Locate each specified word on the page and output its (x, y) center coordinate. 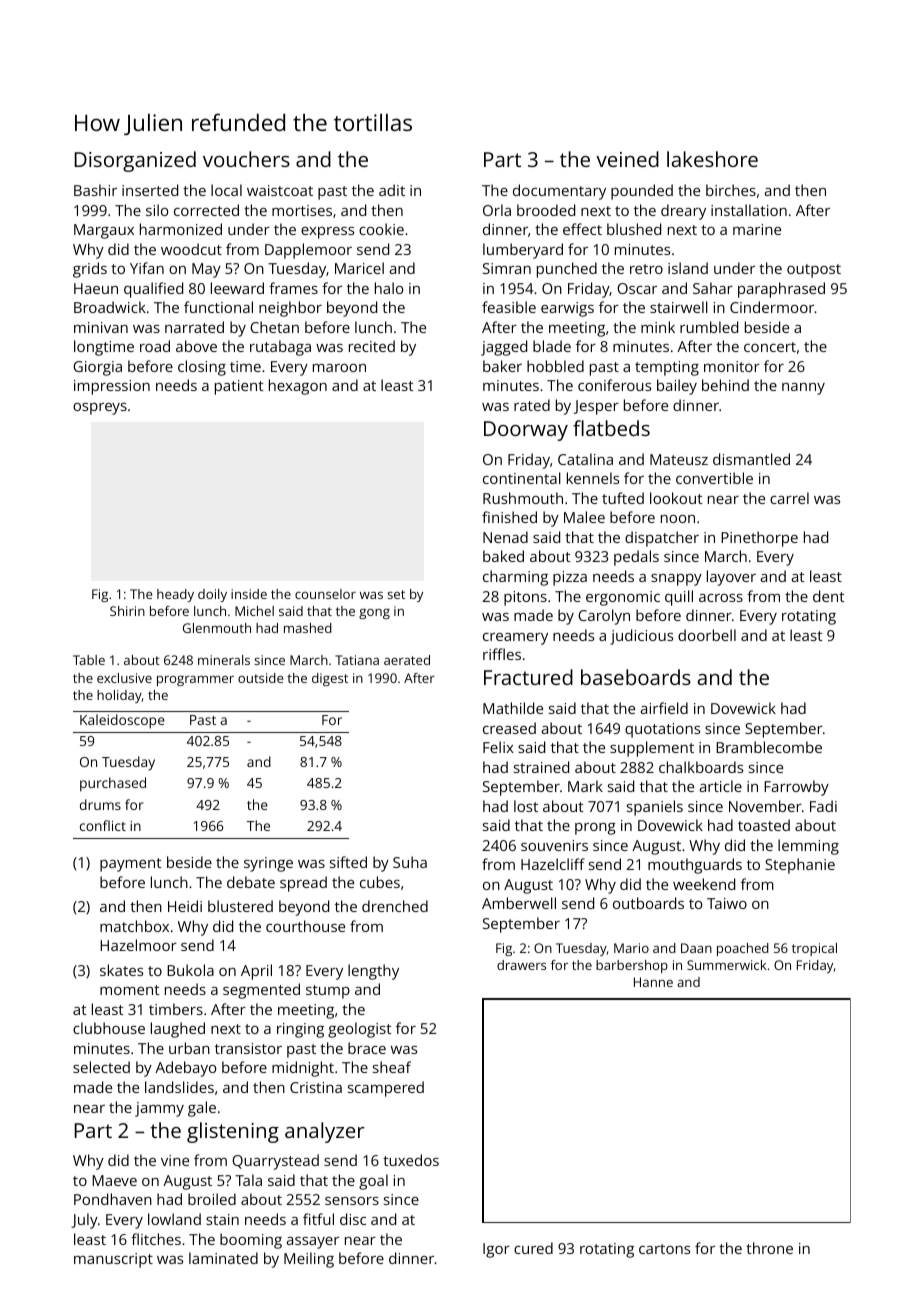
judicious (641, 637)
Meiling (309, 1260)
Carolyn (604, 617)
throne (769, 1248)
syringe (268, 864)
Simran (507, 268)
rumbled (709, 327)
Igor (496, 1250)
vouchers (246, 159)
